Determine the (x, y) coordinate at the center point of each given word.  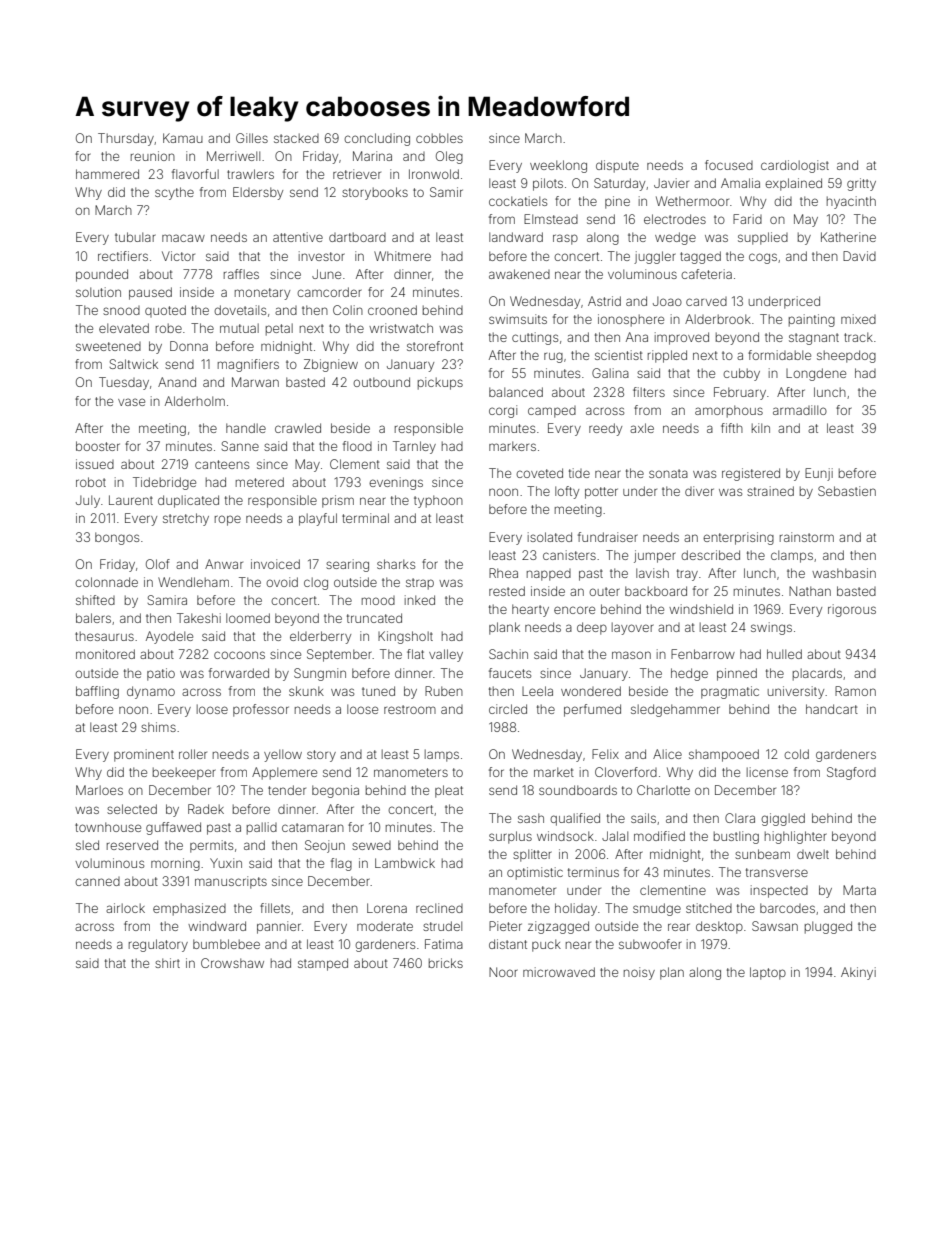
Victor (178, 256)
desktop (719, 927)
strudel (442, 926)
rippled (667, 356)
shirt (167, 963)
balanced (516, 392)
